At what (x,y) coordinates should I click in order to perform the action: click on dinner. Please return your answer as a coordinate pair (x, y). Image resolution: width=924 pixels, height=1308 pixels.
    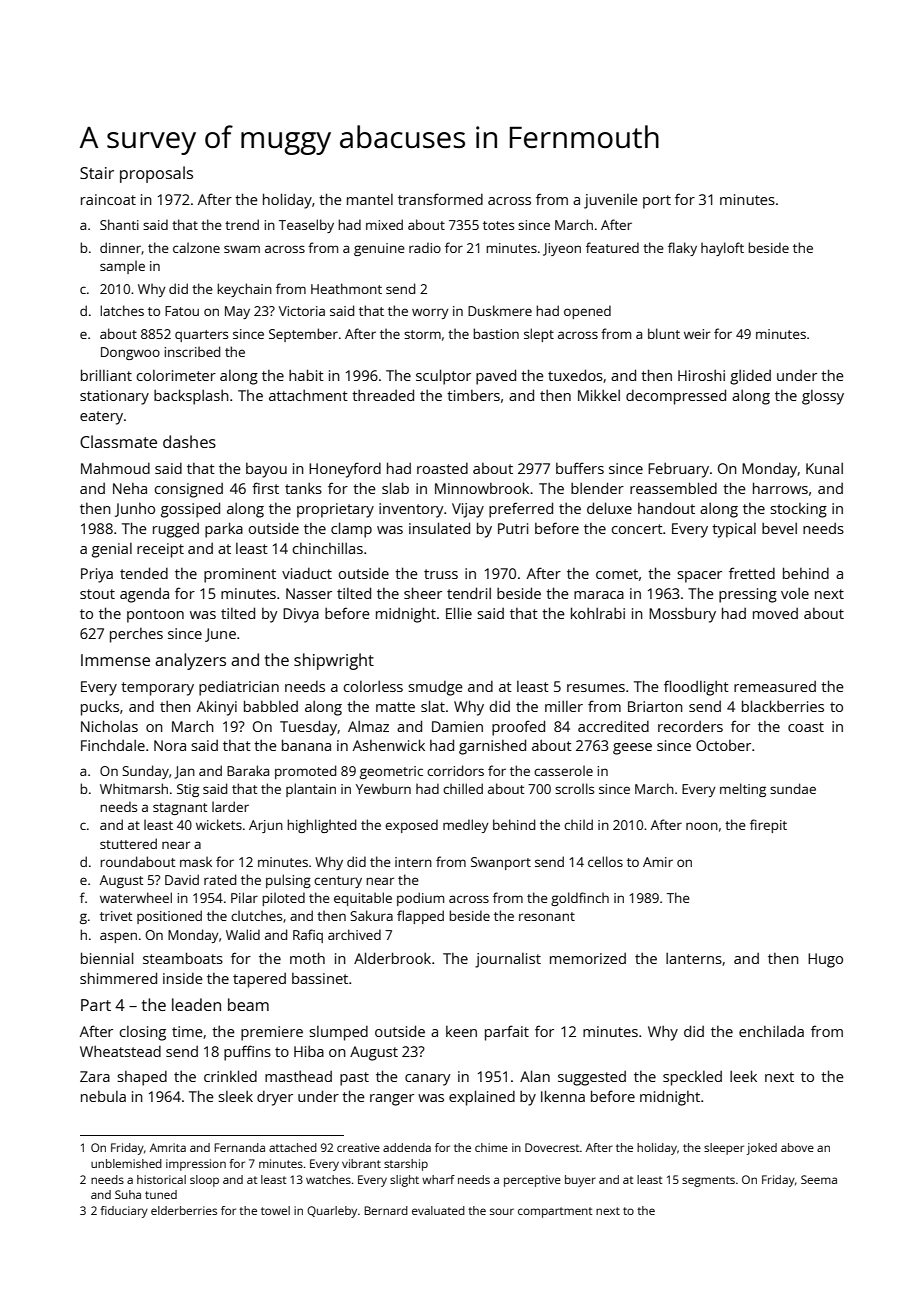
    Looking at the image, I should click on (120, 247).
